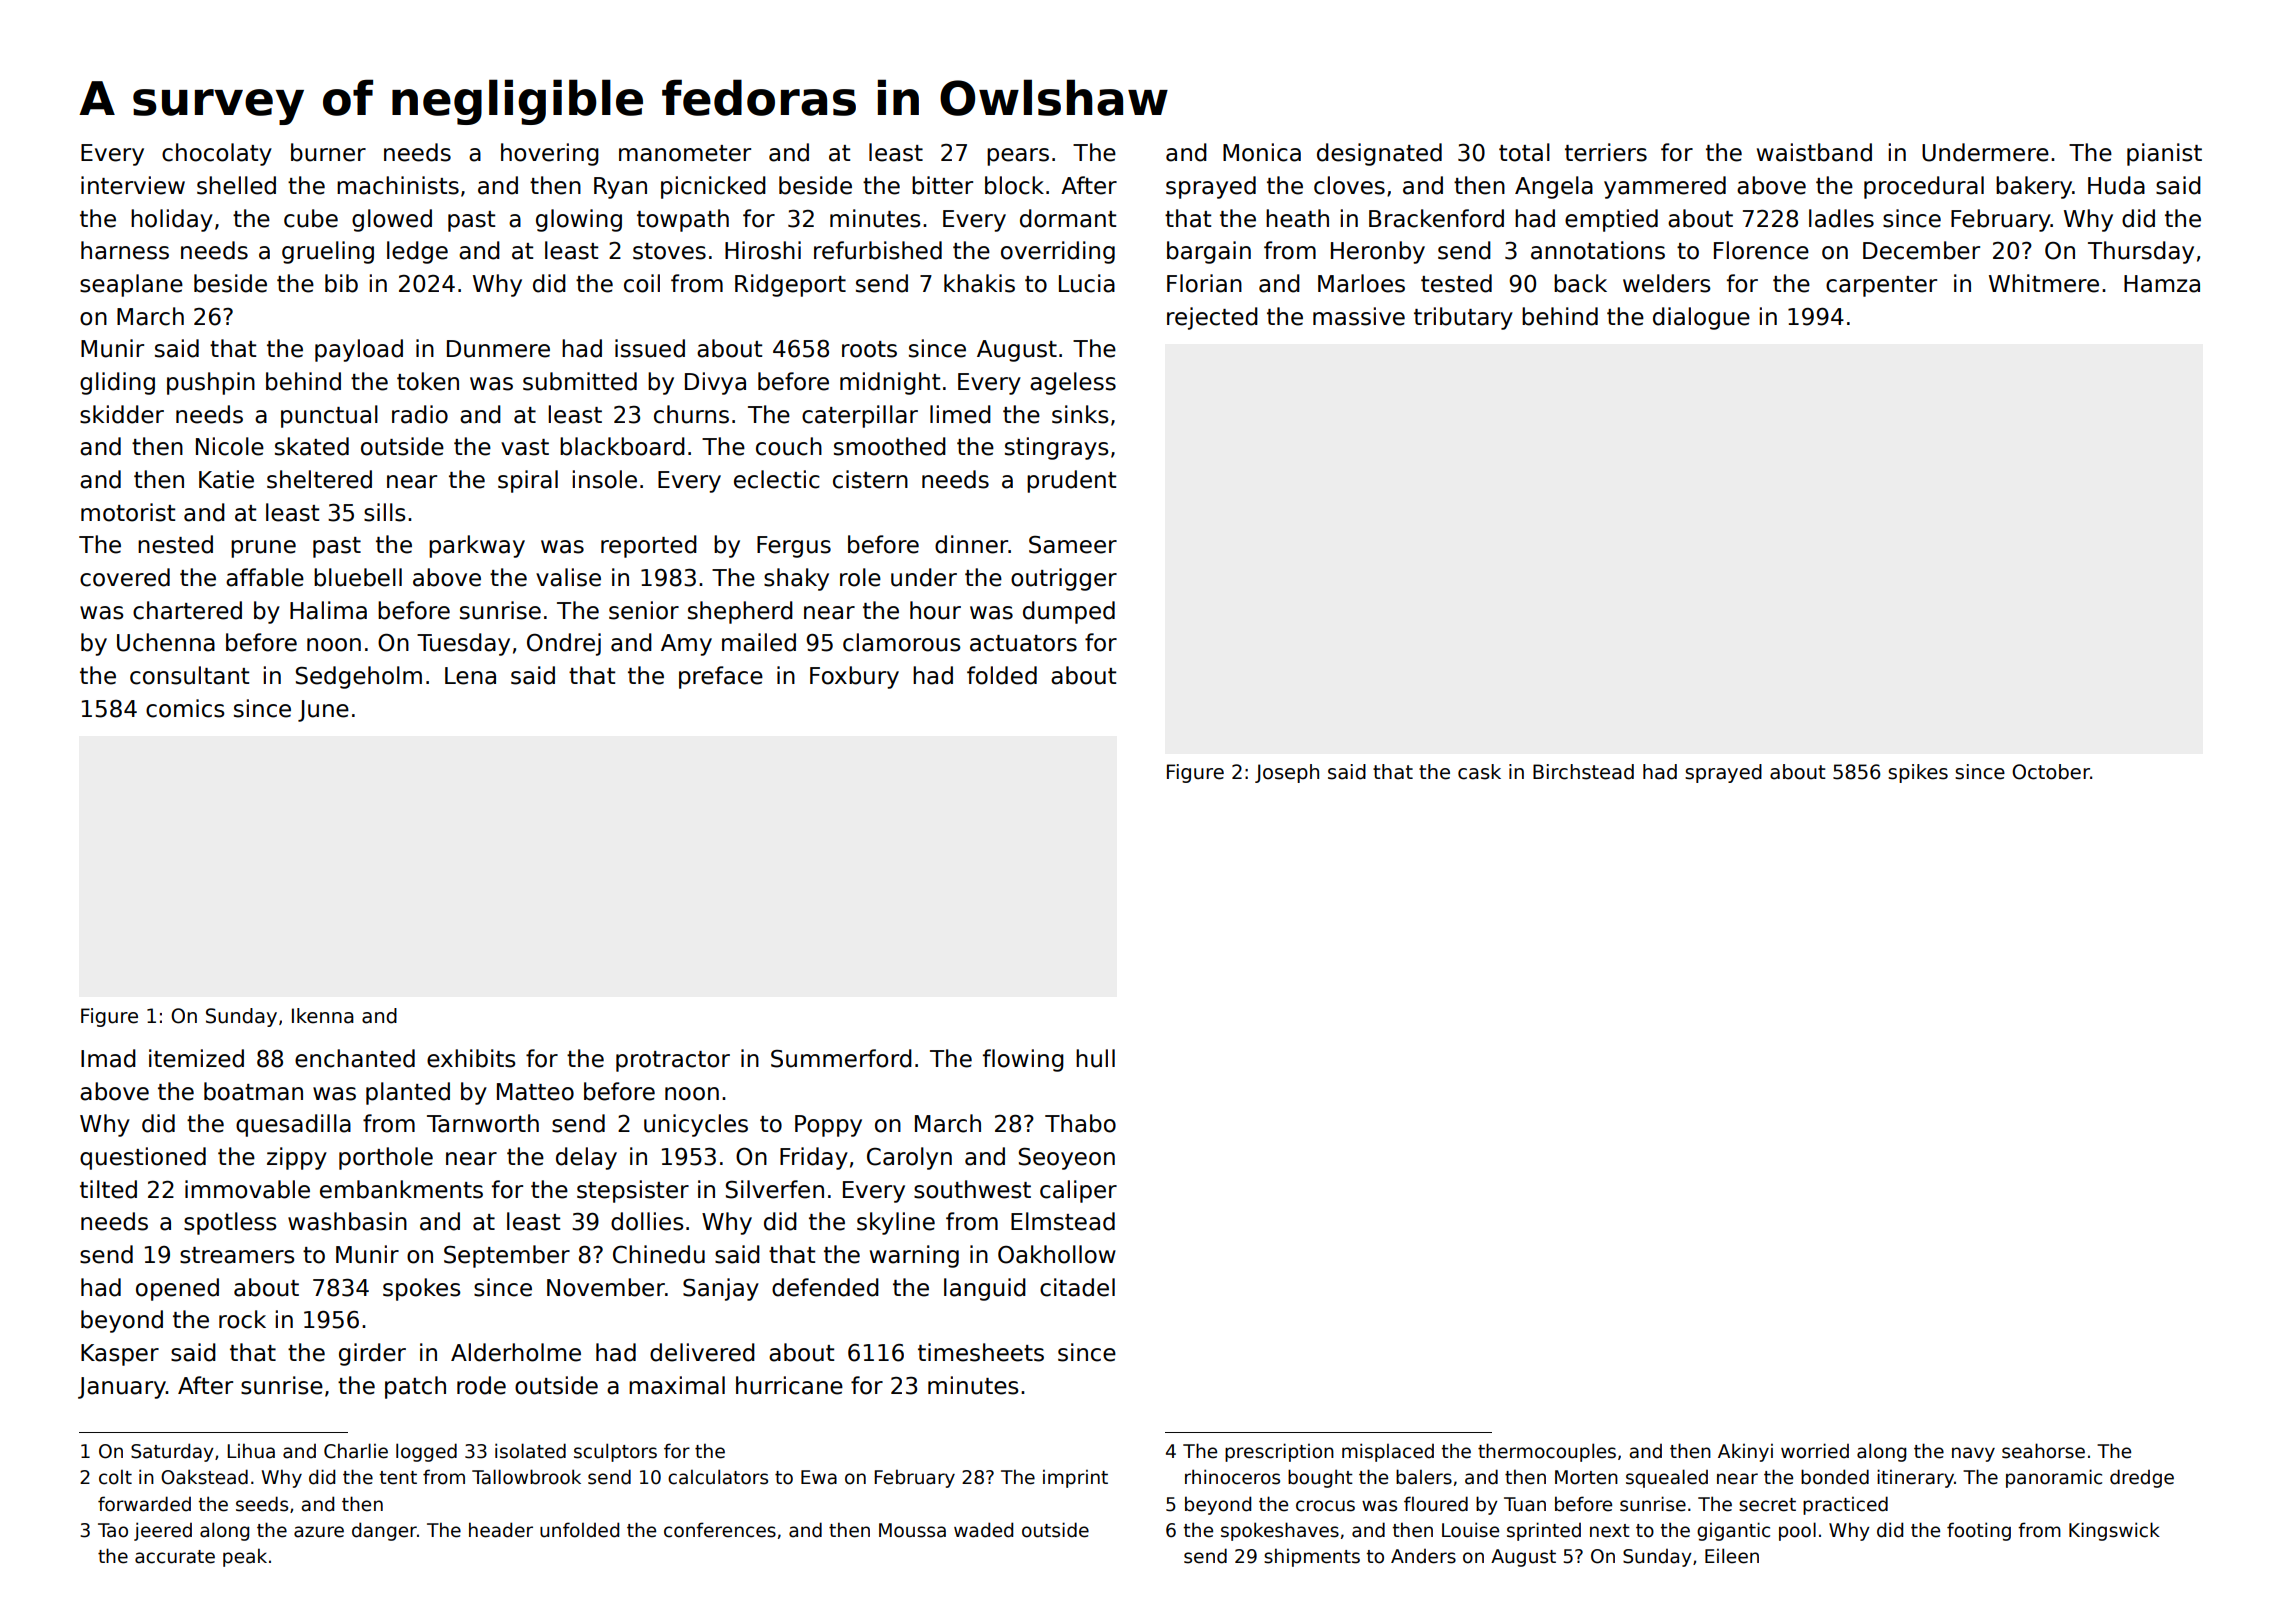 Image resolution: width=2282 pixels, height=1614 pixels. I want to click on caliper, so click(1078, 1191).
